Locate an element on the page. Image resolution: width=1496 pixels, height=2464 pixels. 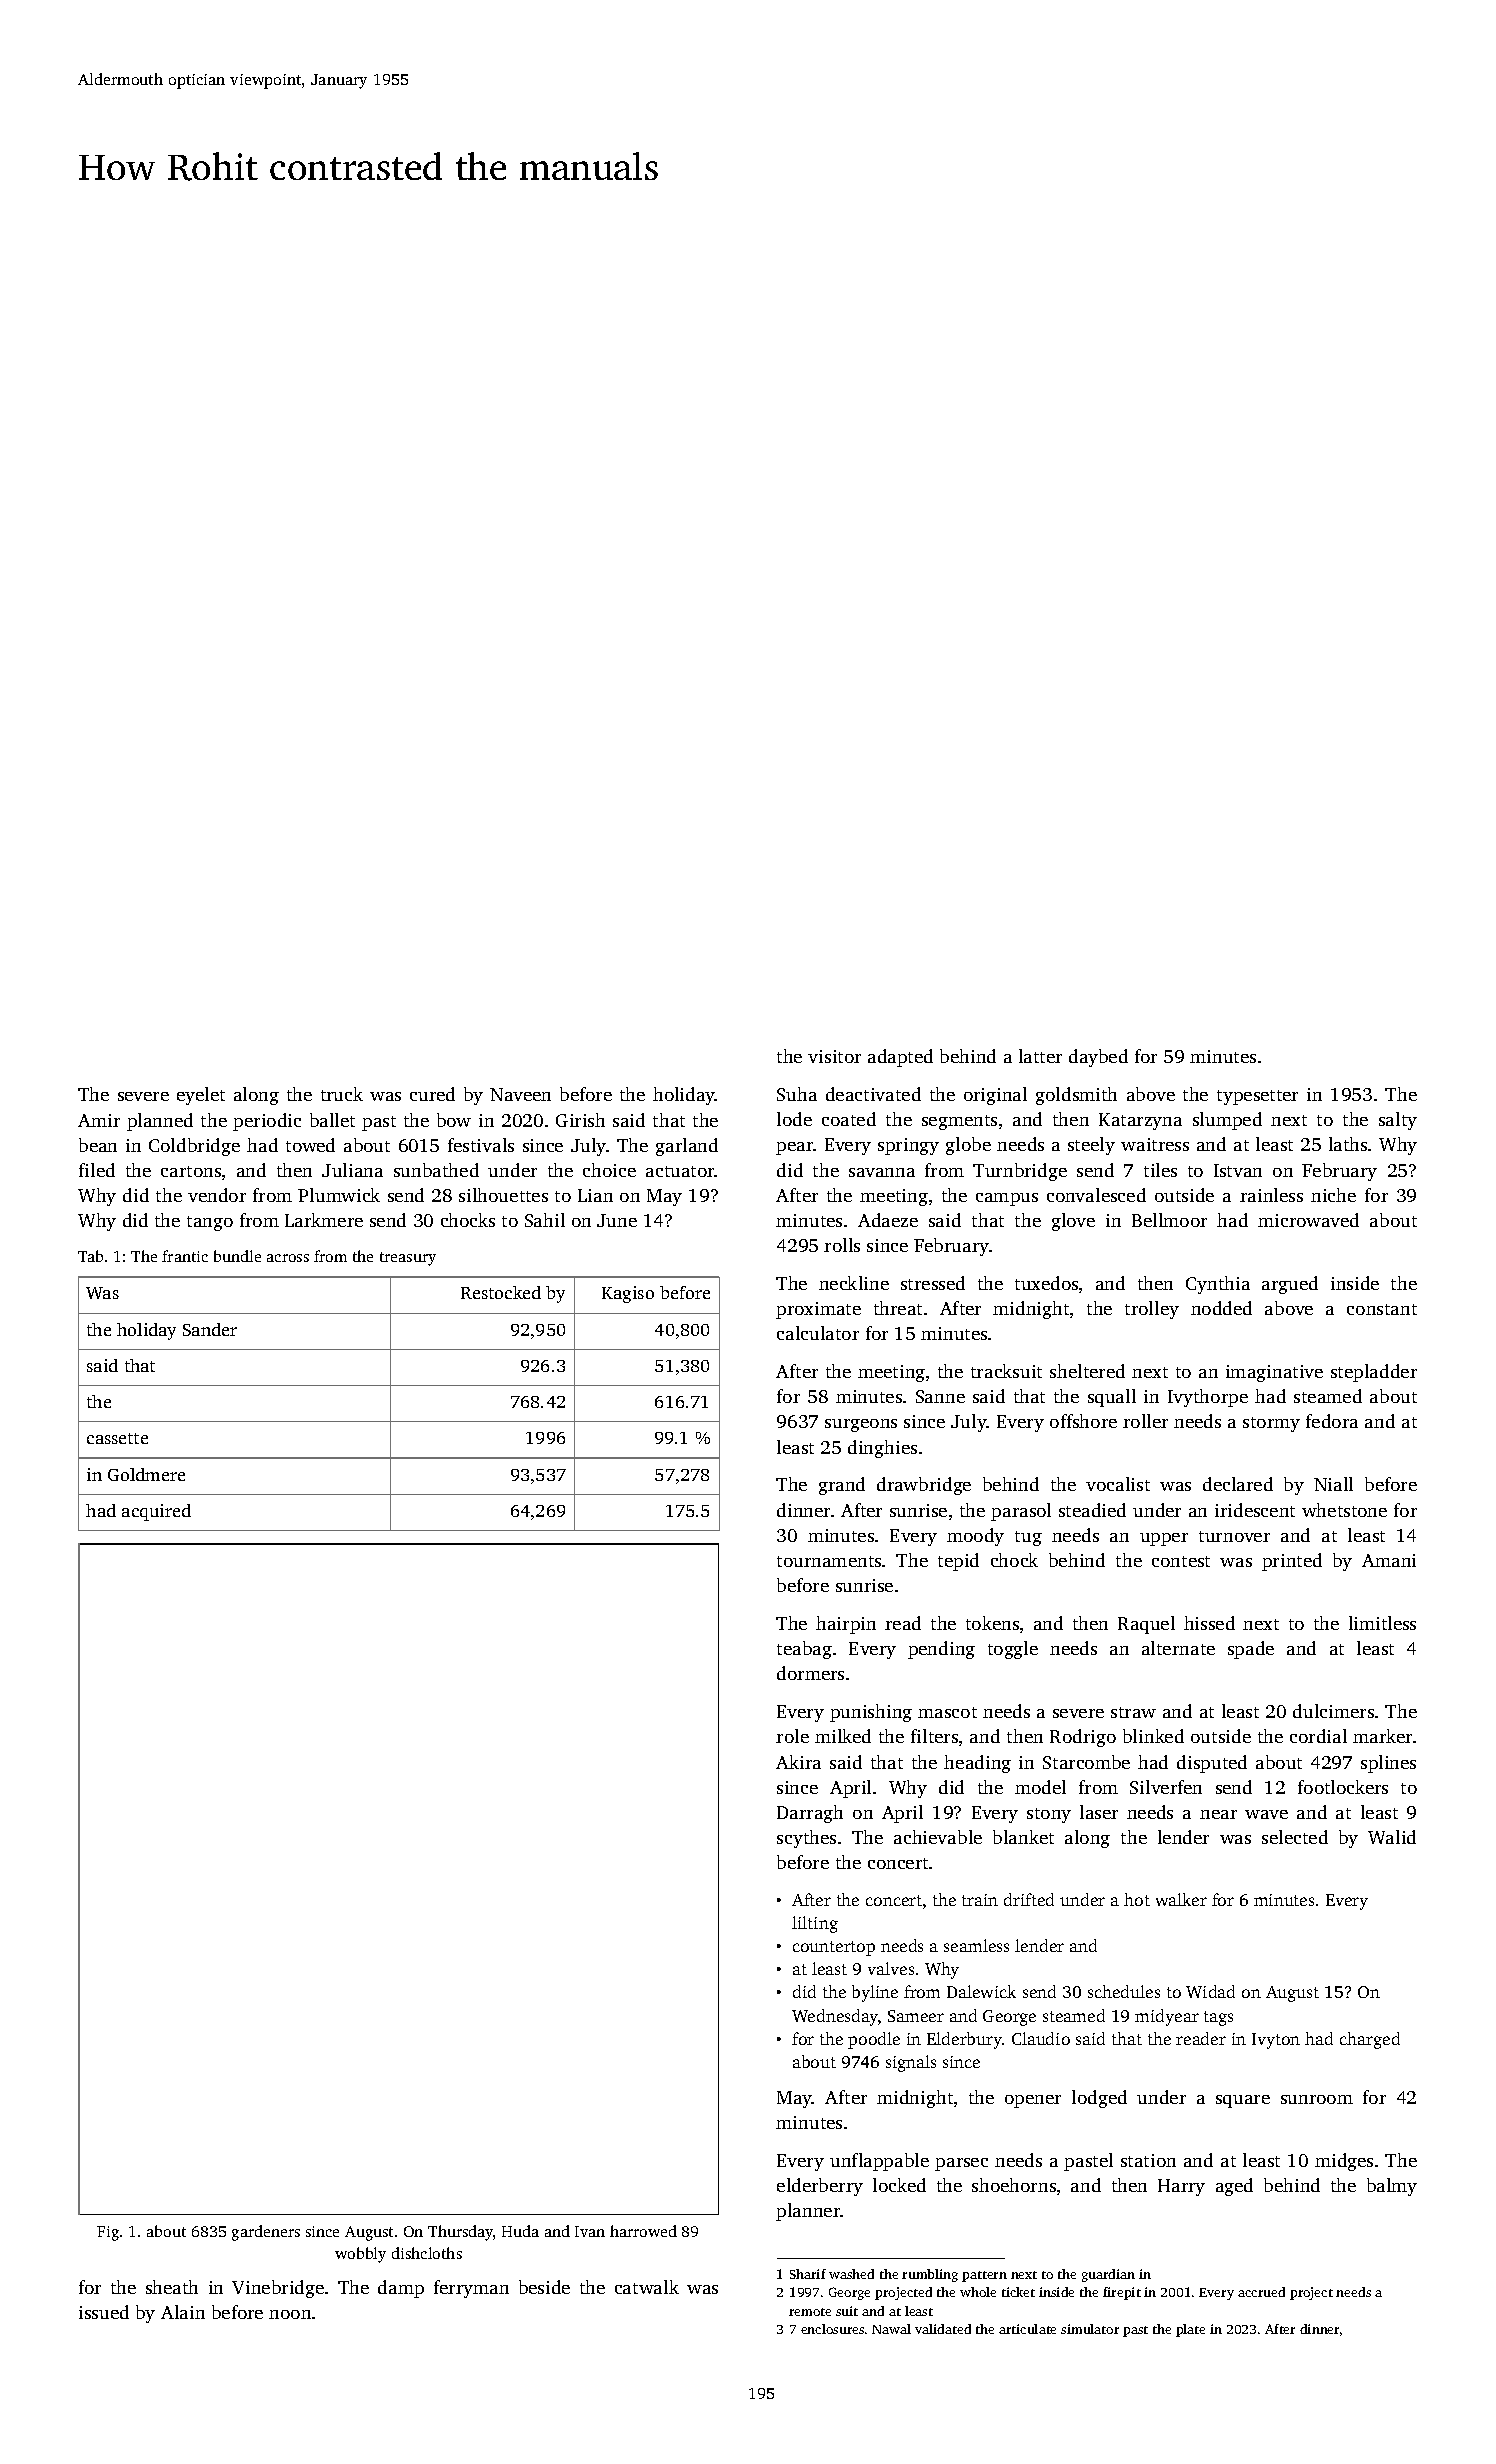
acquired is located at coordinates (156, 1512).
